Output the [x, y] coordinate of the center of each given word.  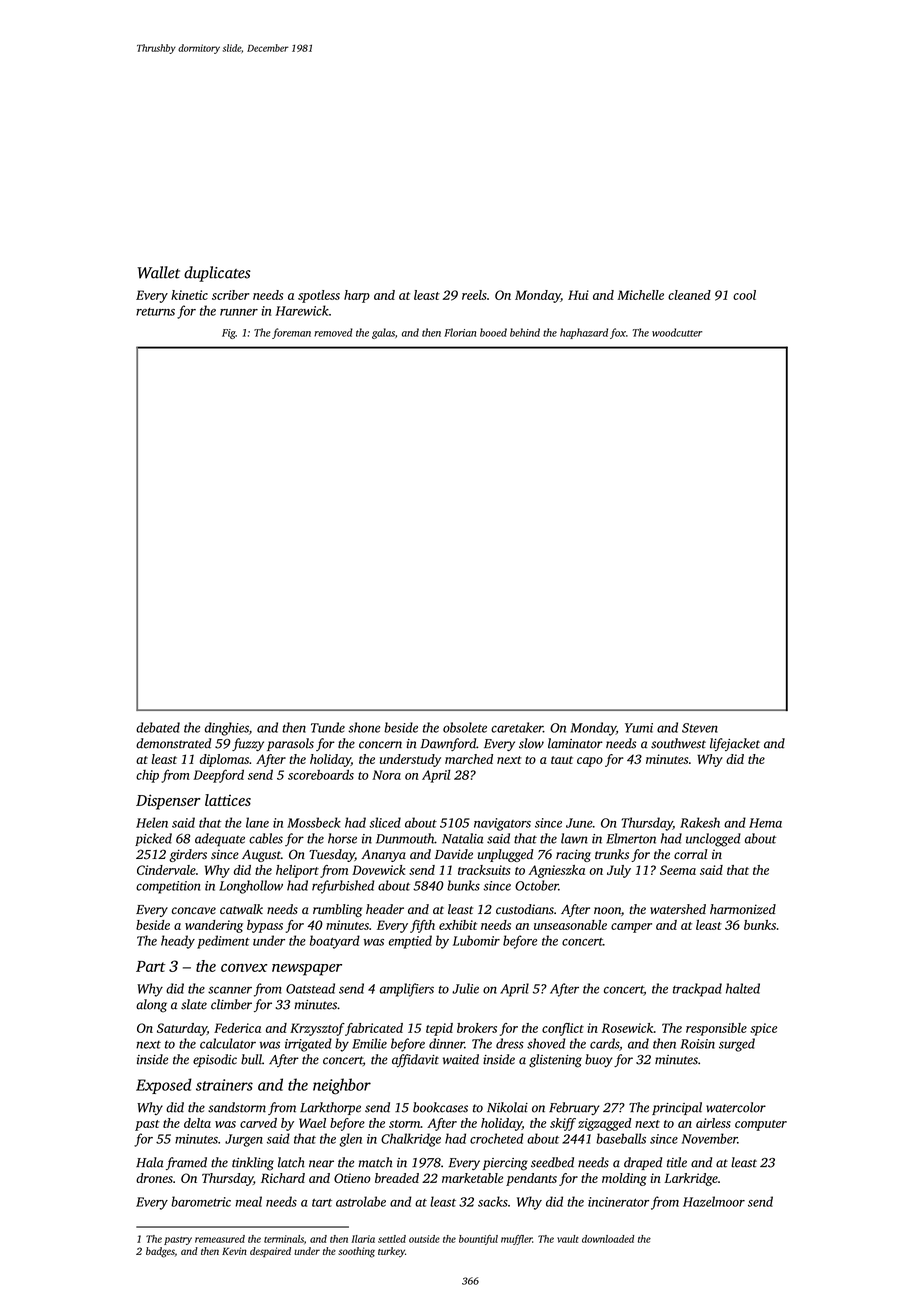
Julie [465, 988]
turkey [391, 1252]
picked [153, 839]
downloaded [608, 1239]
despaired [270, 1252]
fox [618, 333]
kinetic [189, 295]
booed [493, 332]
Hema [765, 823]
